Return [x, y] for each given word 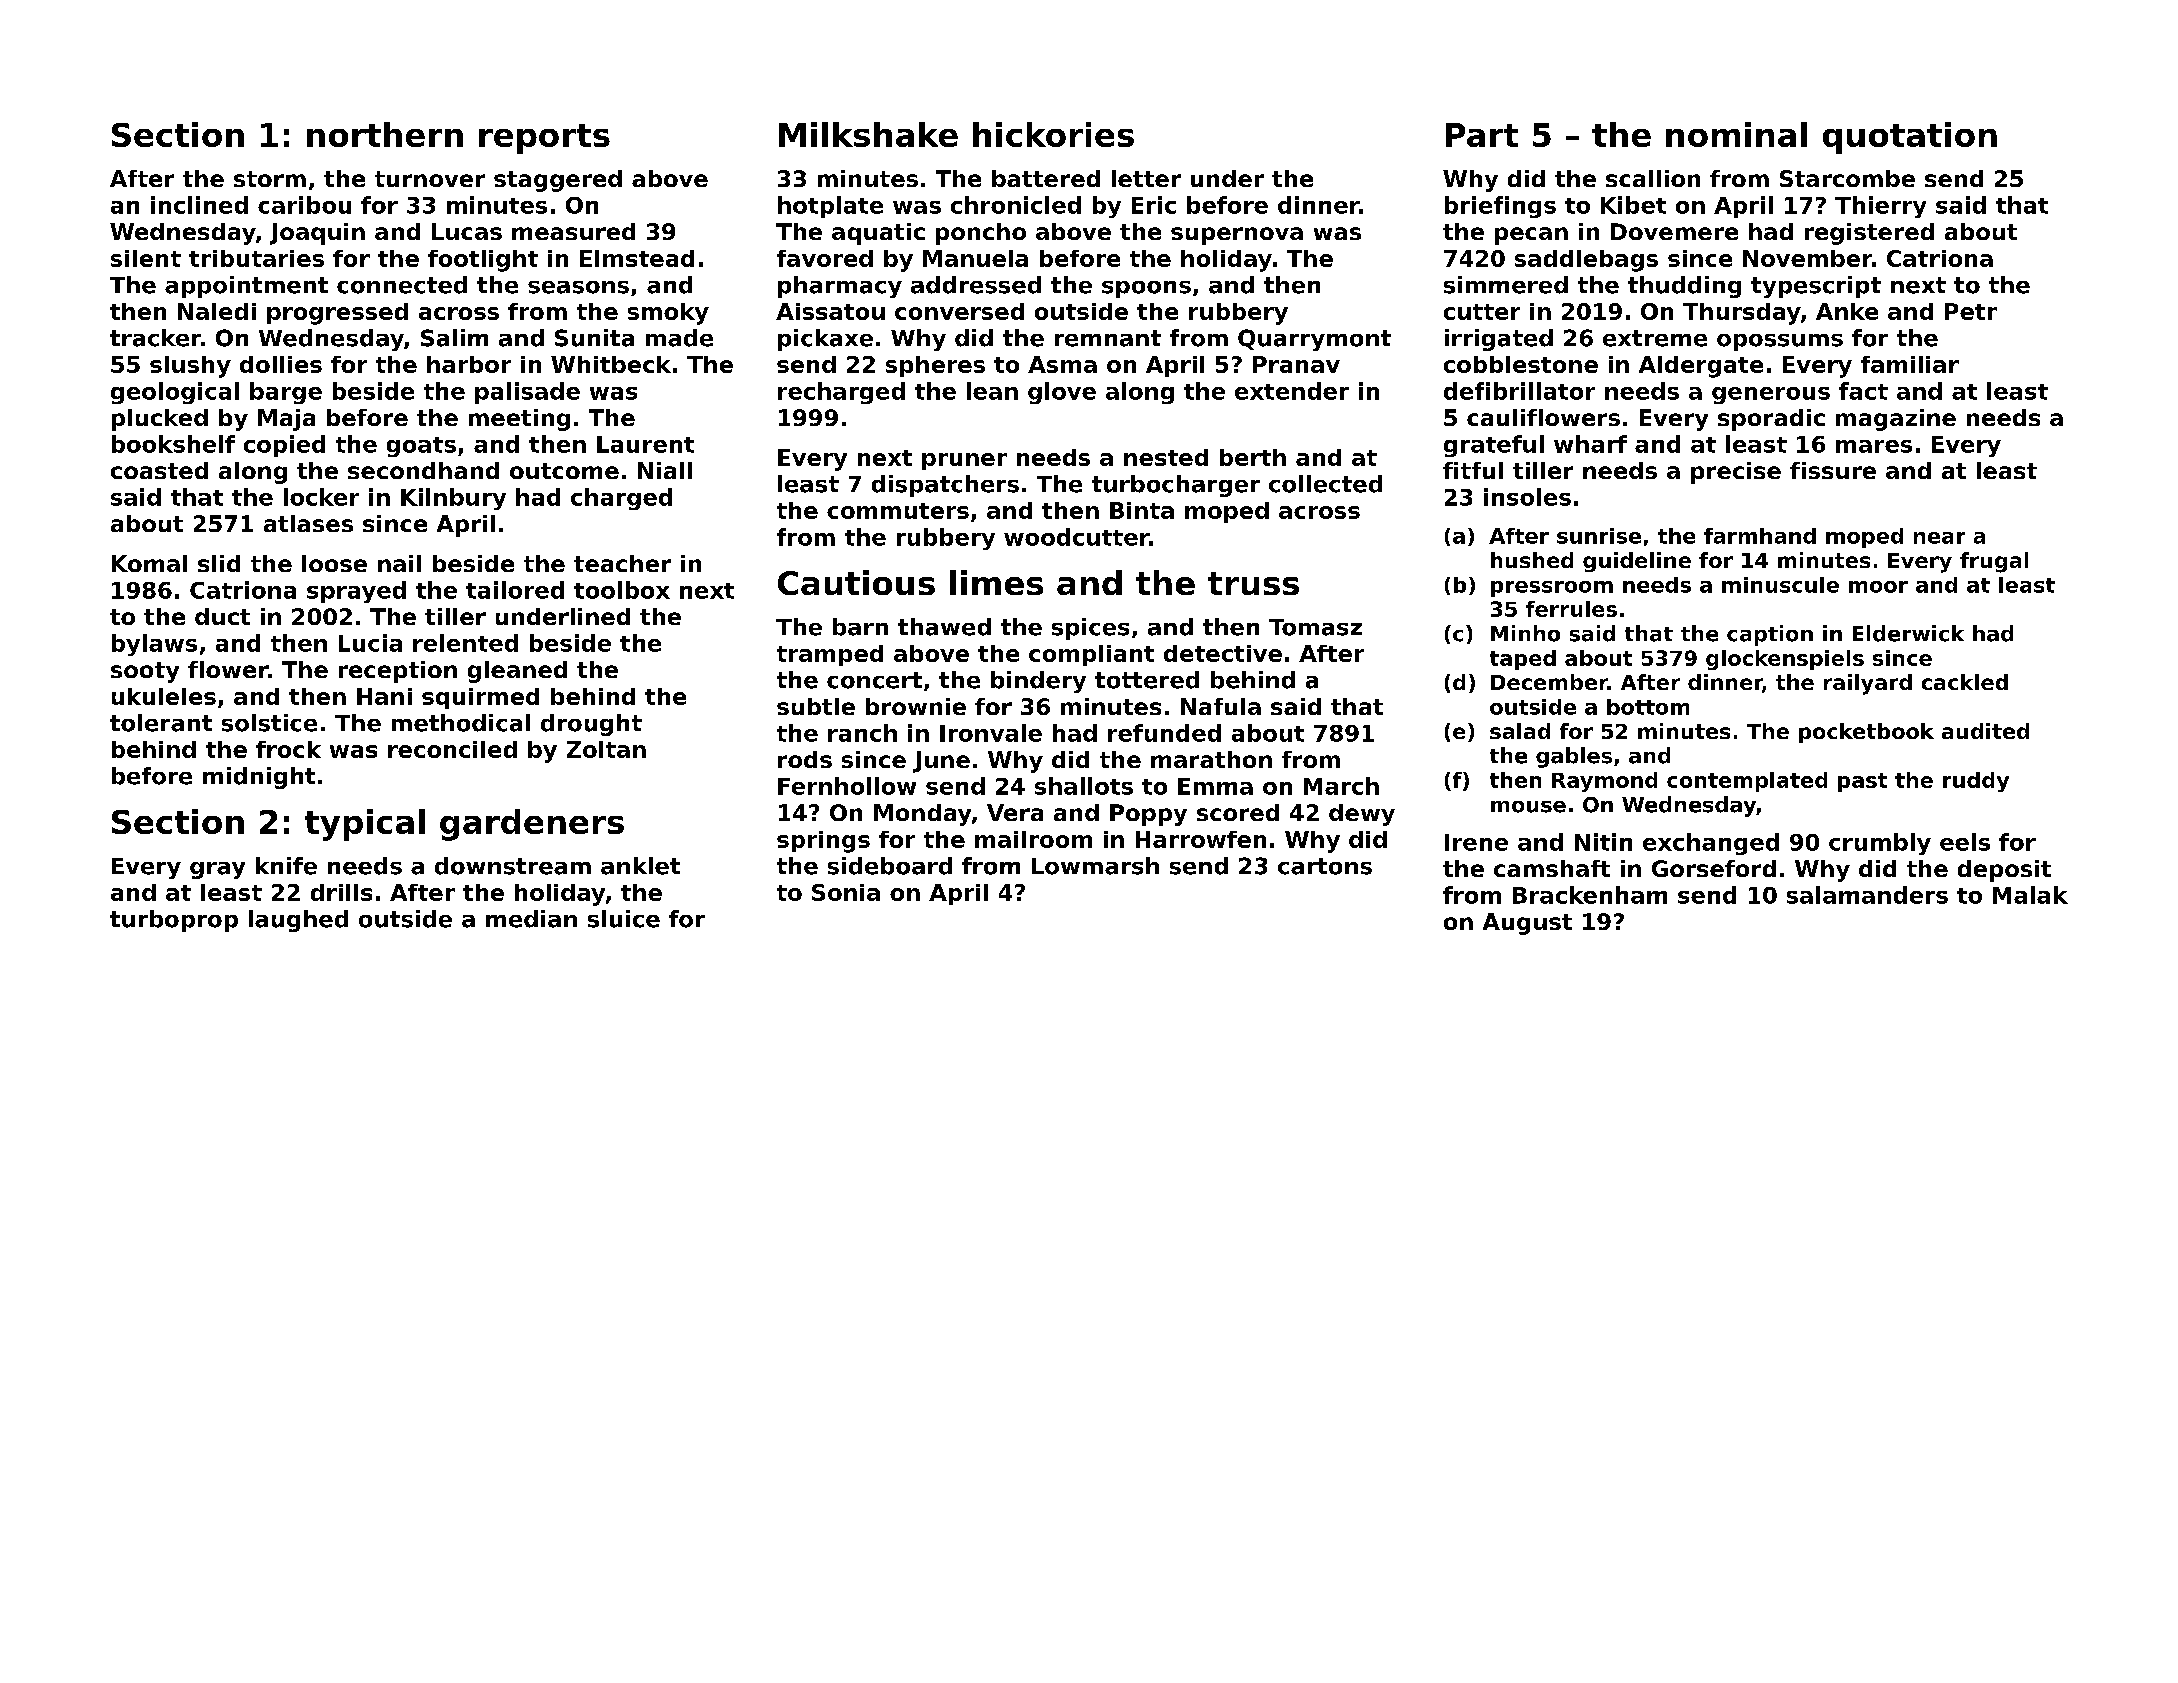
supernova [1237, 236]
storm [270, 179]
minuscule [1780, 585]
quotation [1910, 138]
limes [996, 582]
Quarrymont [1314, 340]
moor [1878, 587]
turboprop [174, 921]
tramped [830, 655]
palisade [527, 393]
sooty [145, 672]
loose [334, 563]
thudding [1684, 287]
